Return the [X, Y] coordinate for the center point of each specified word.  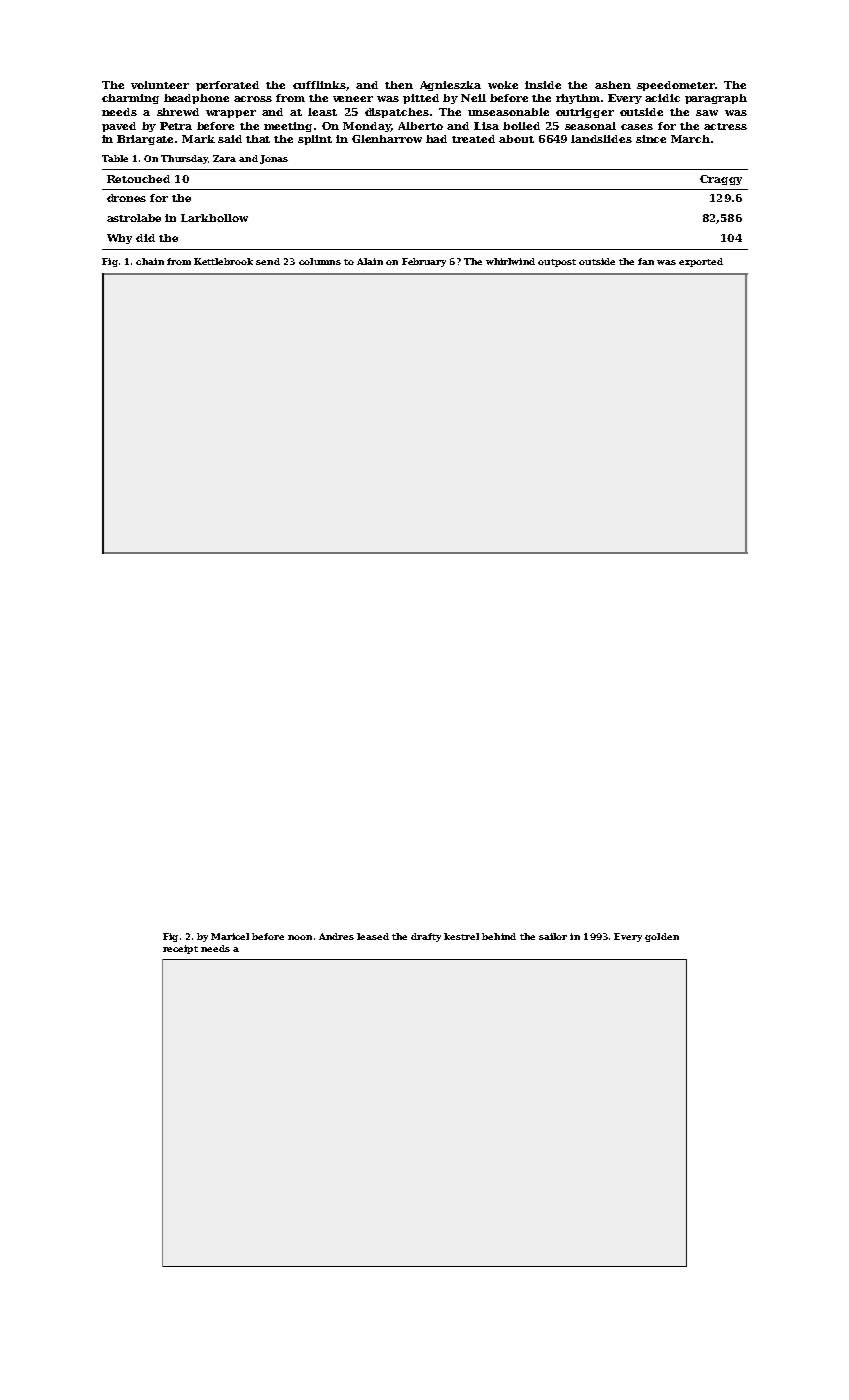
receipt [180, 949]
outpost [557, 263]
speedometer [676, 86]
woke [503, 85]
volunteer [160, 85]
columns [320, 261]
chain [150, 261]
